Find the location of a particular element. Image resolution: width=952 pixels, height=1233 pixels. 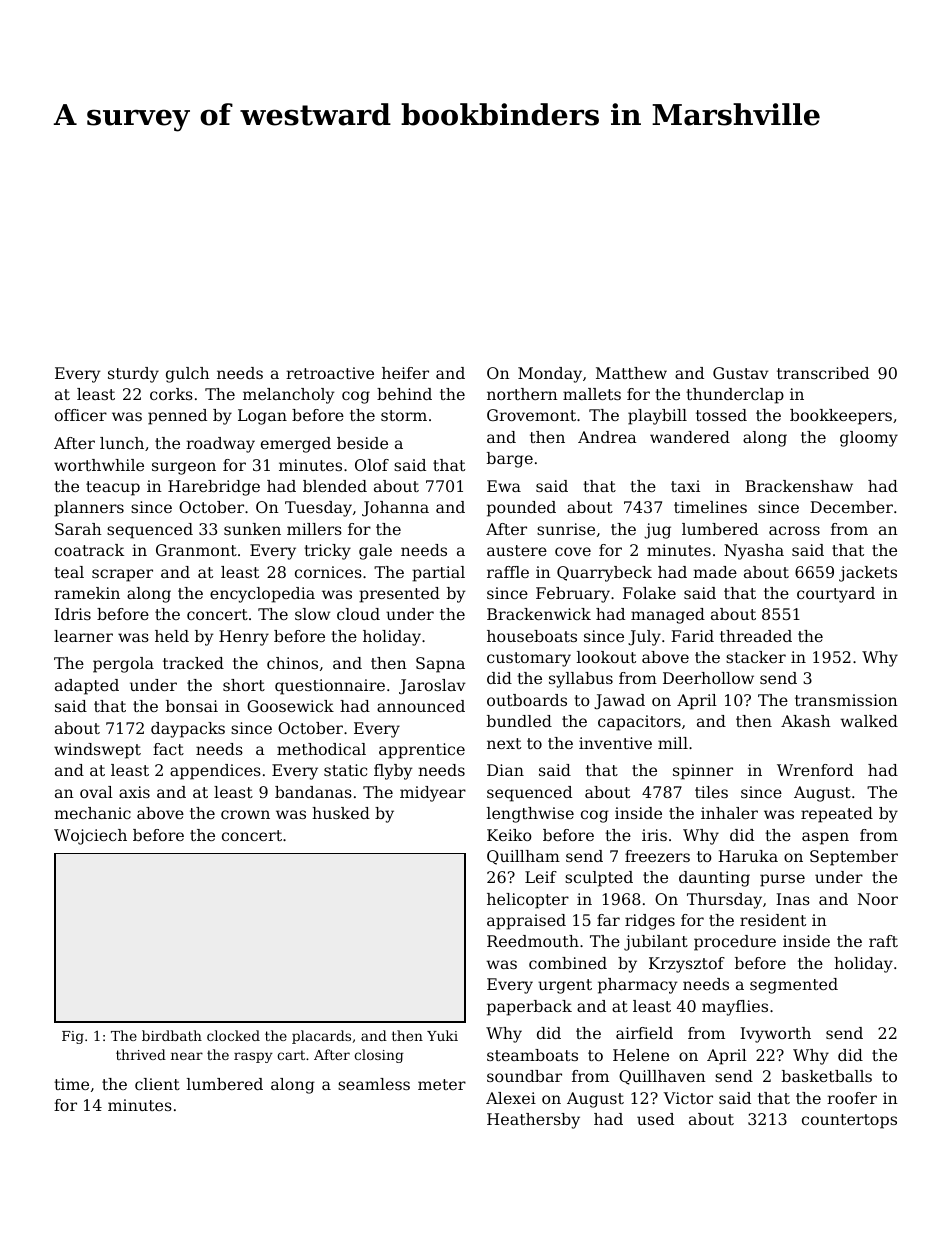

cloud is located at coordinates (358, 614).
